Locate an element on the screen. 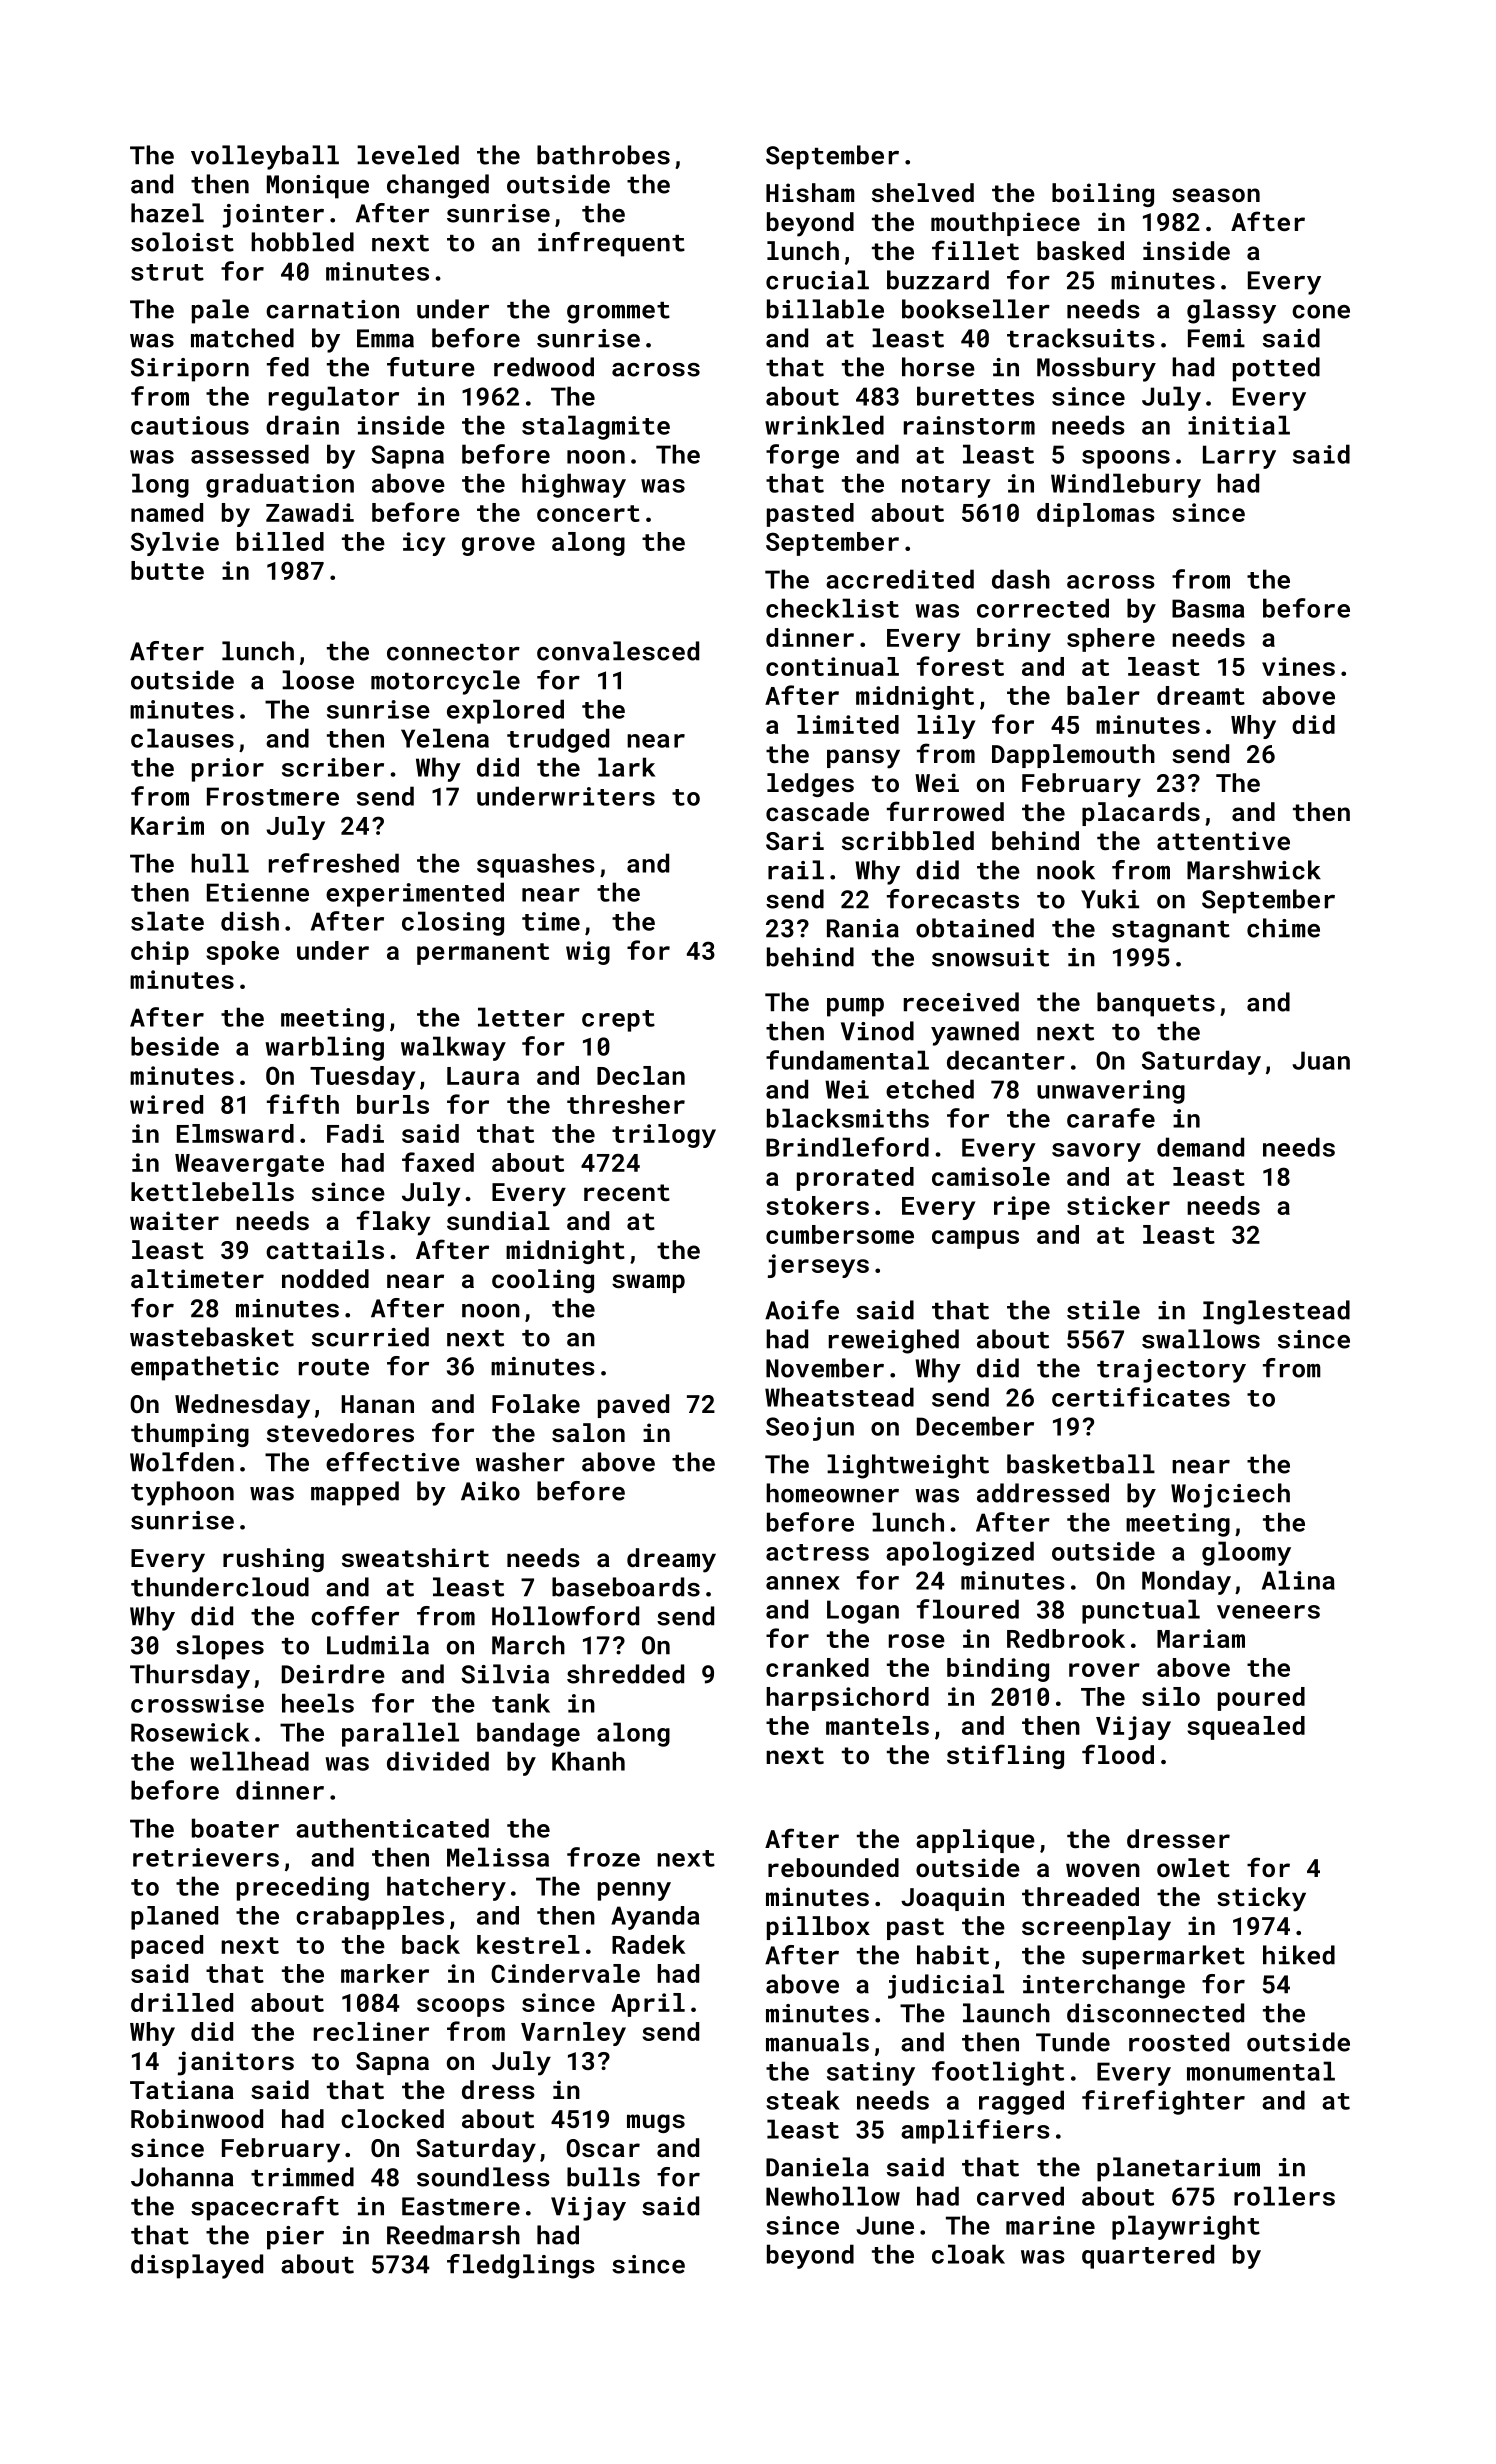  slopes is located at coordinates (220, 1647).
